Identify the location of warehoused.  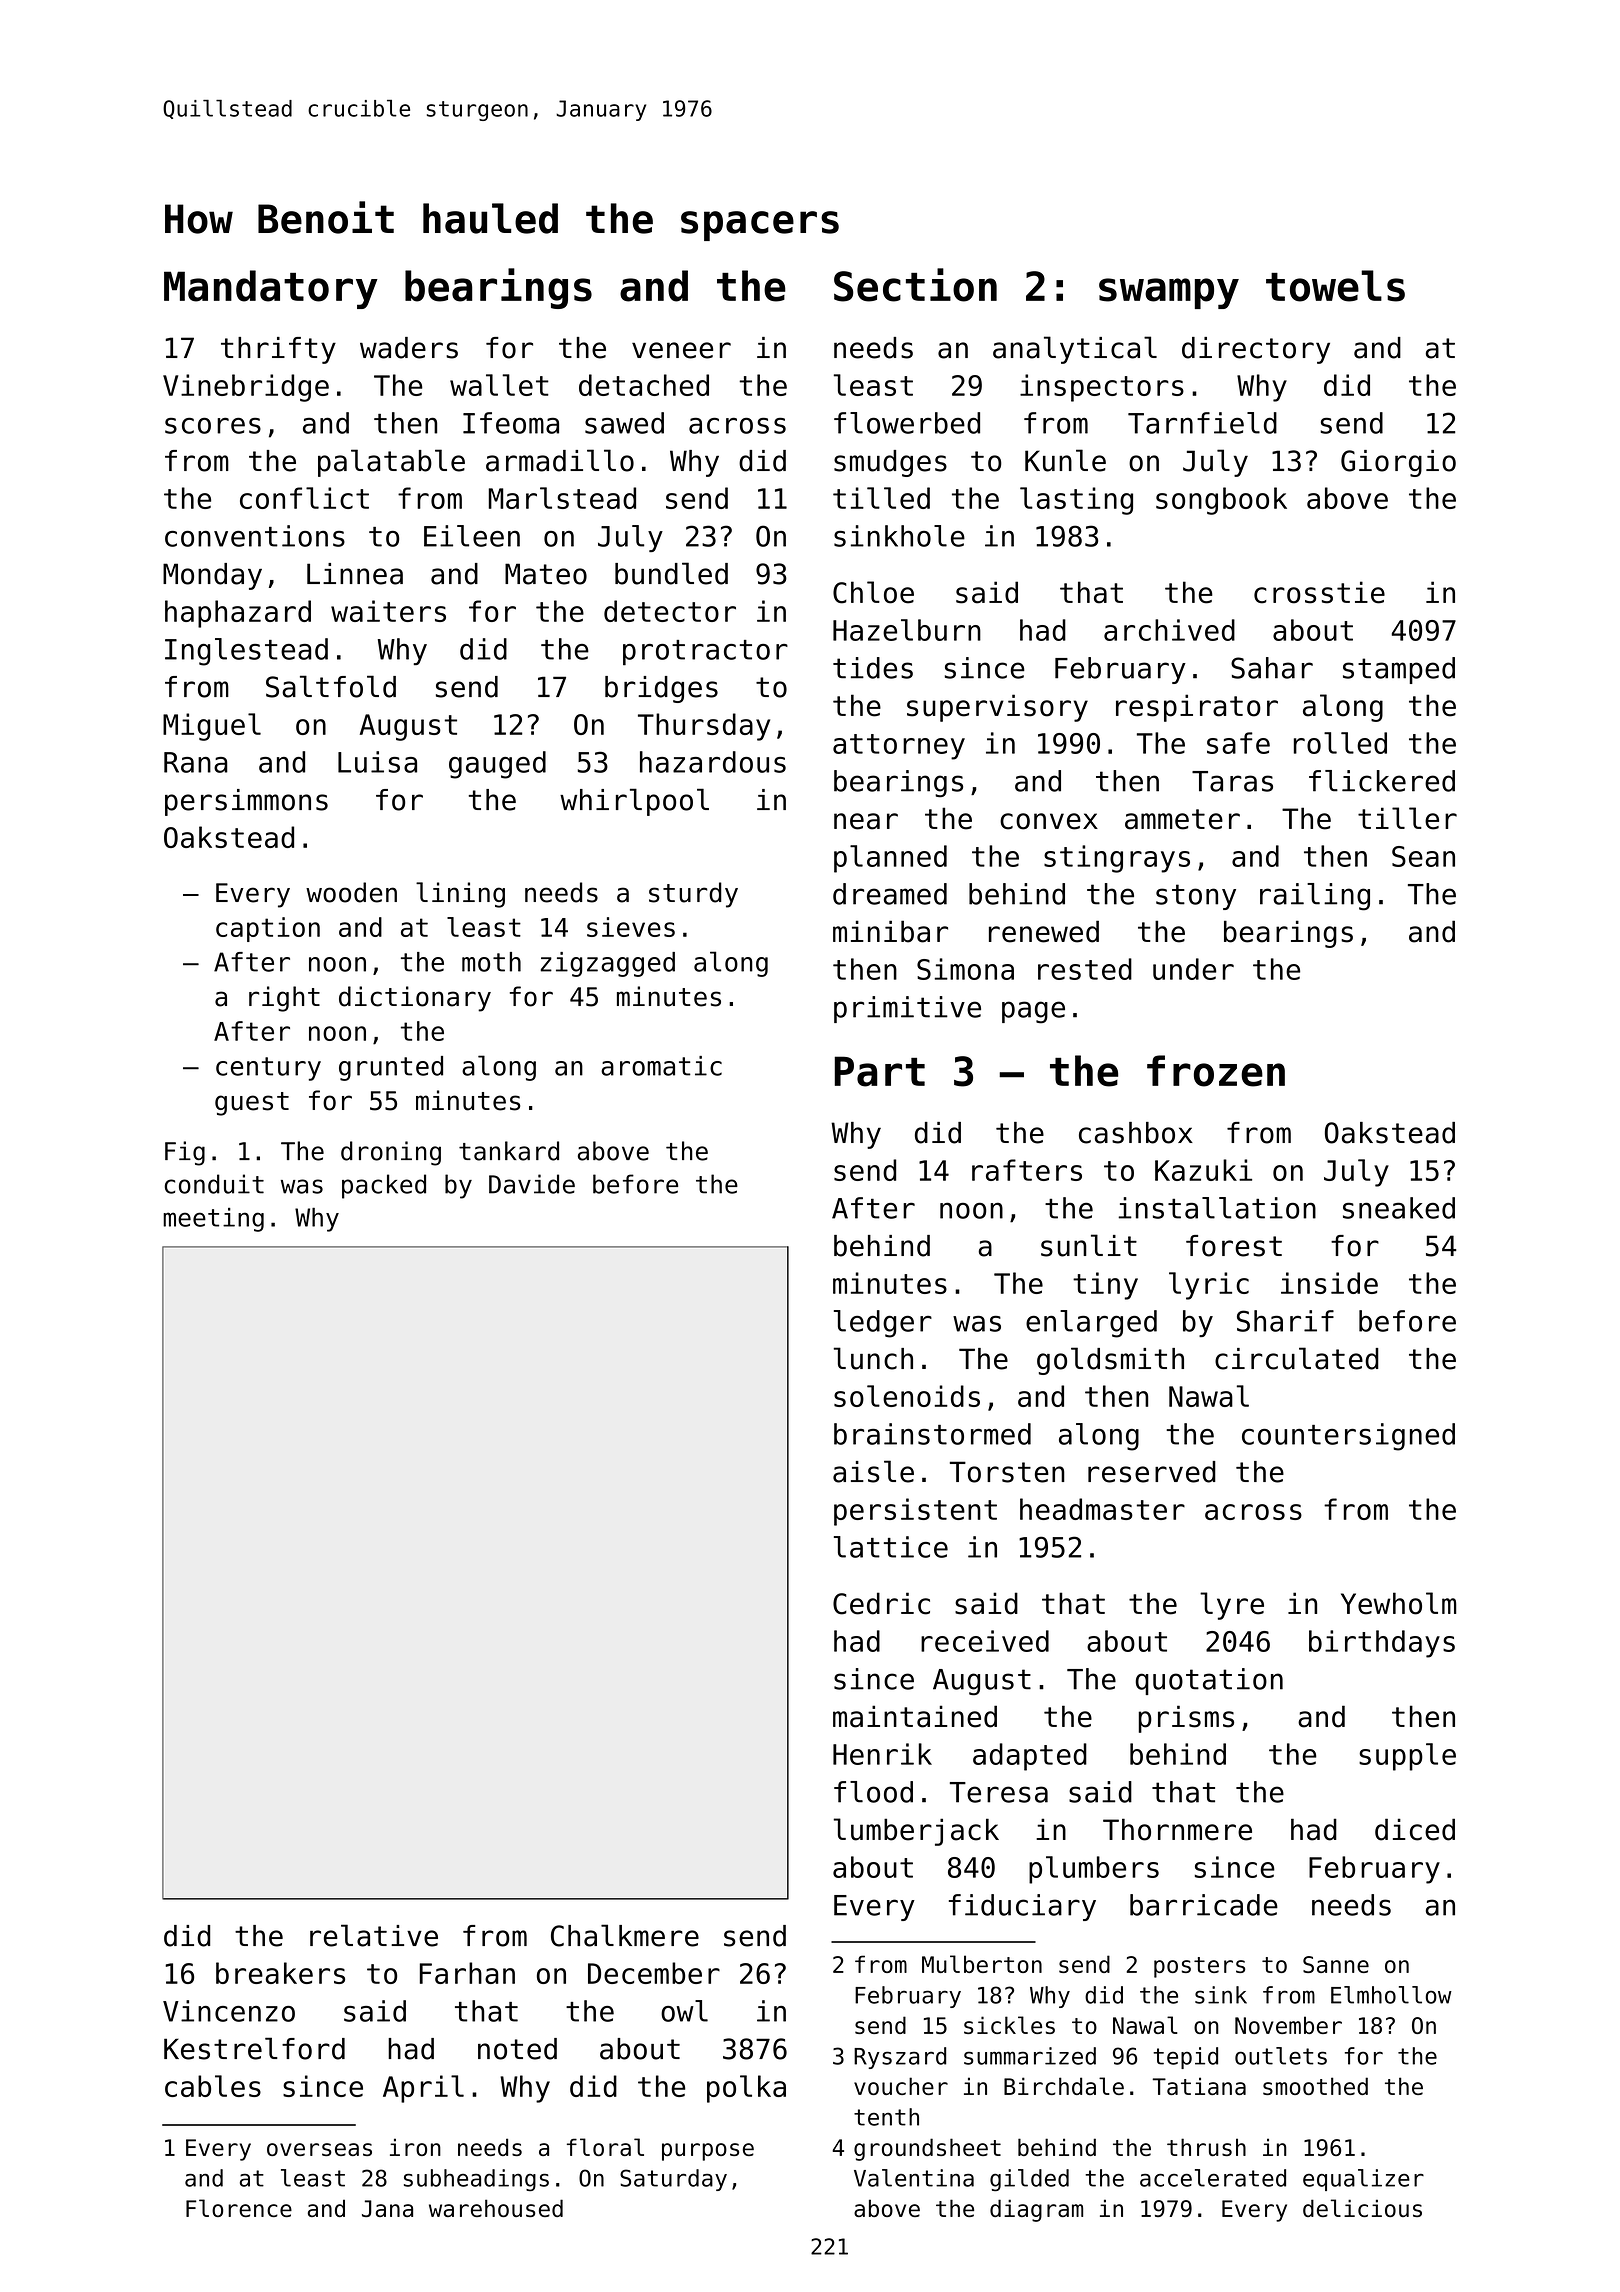
(496, 2208).
